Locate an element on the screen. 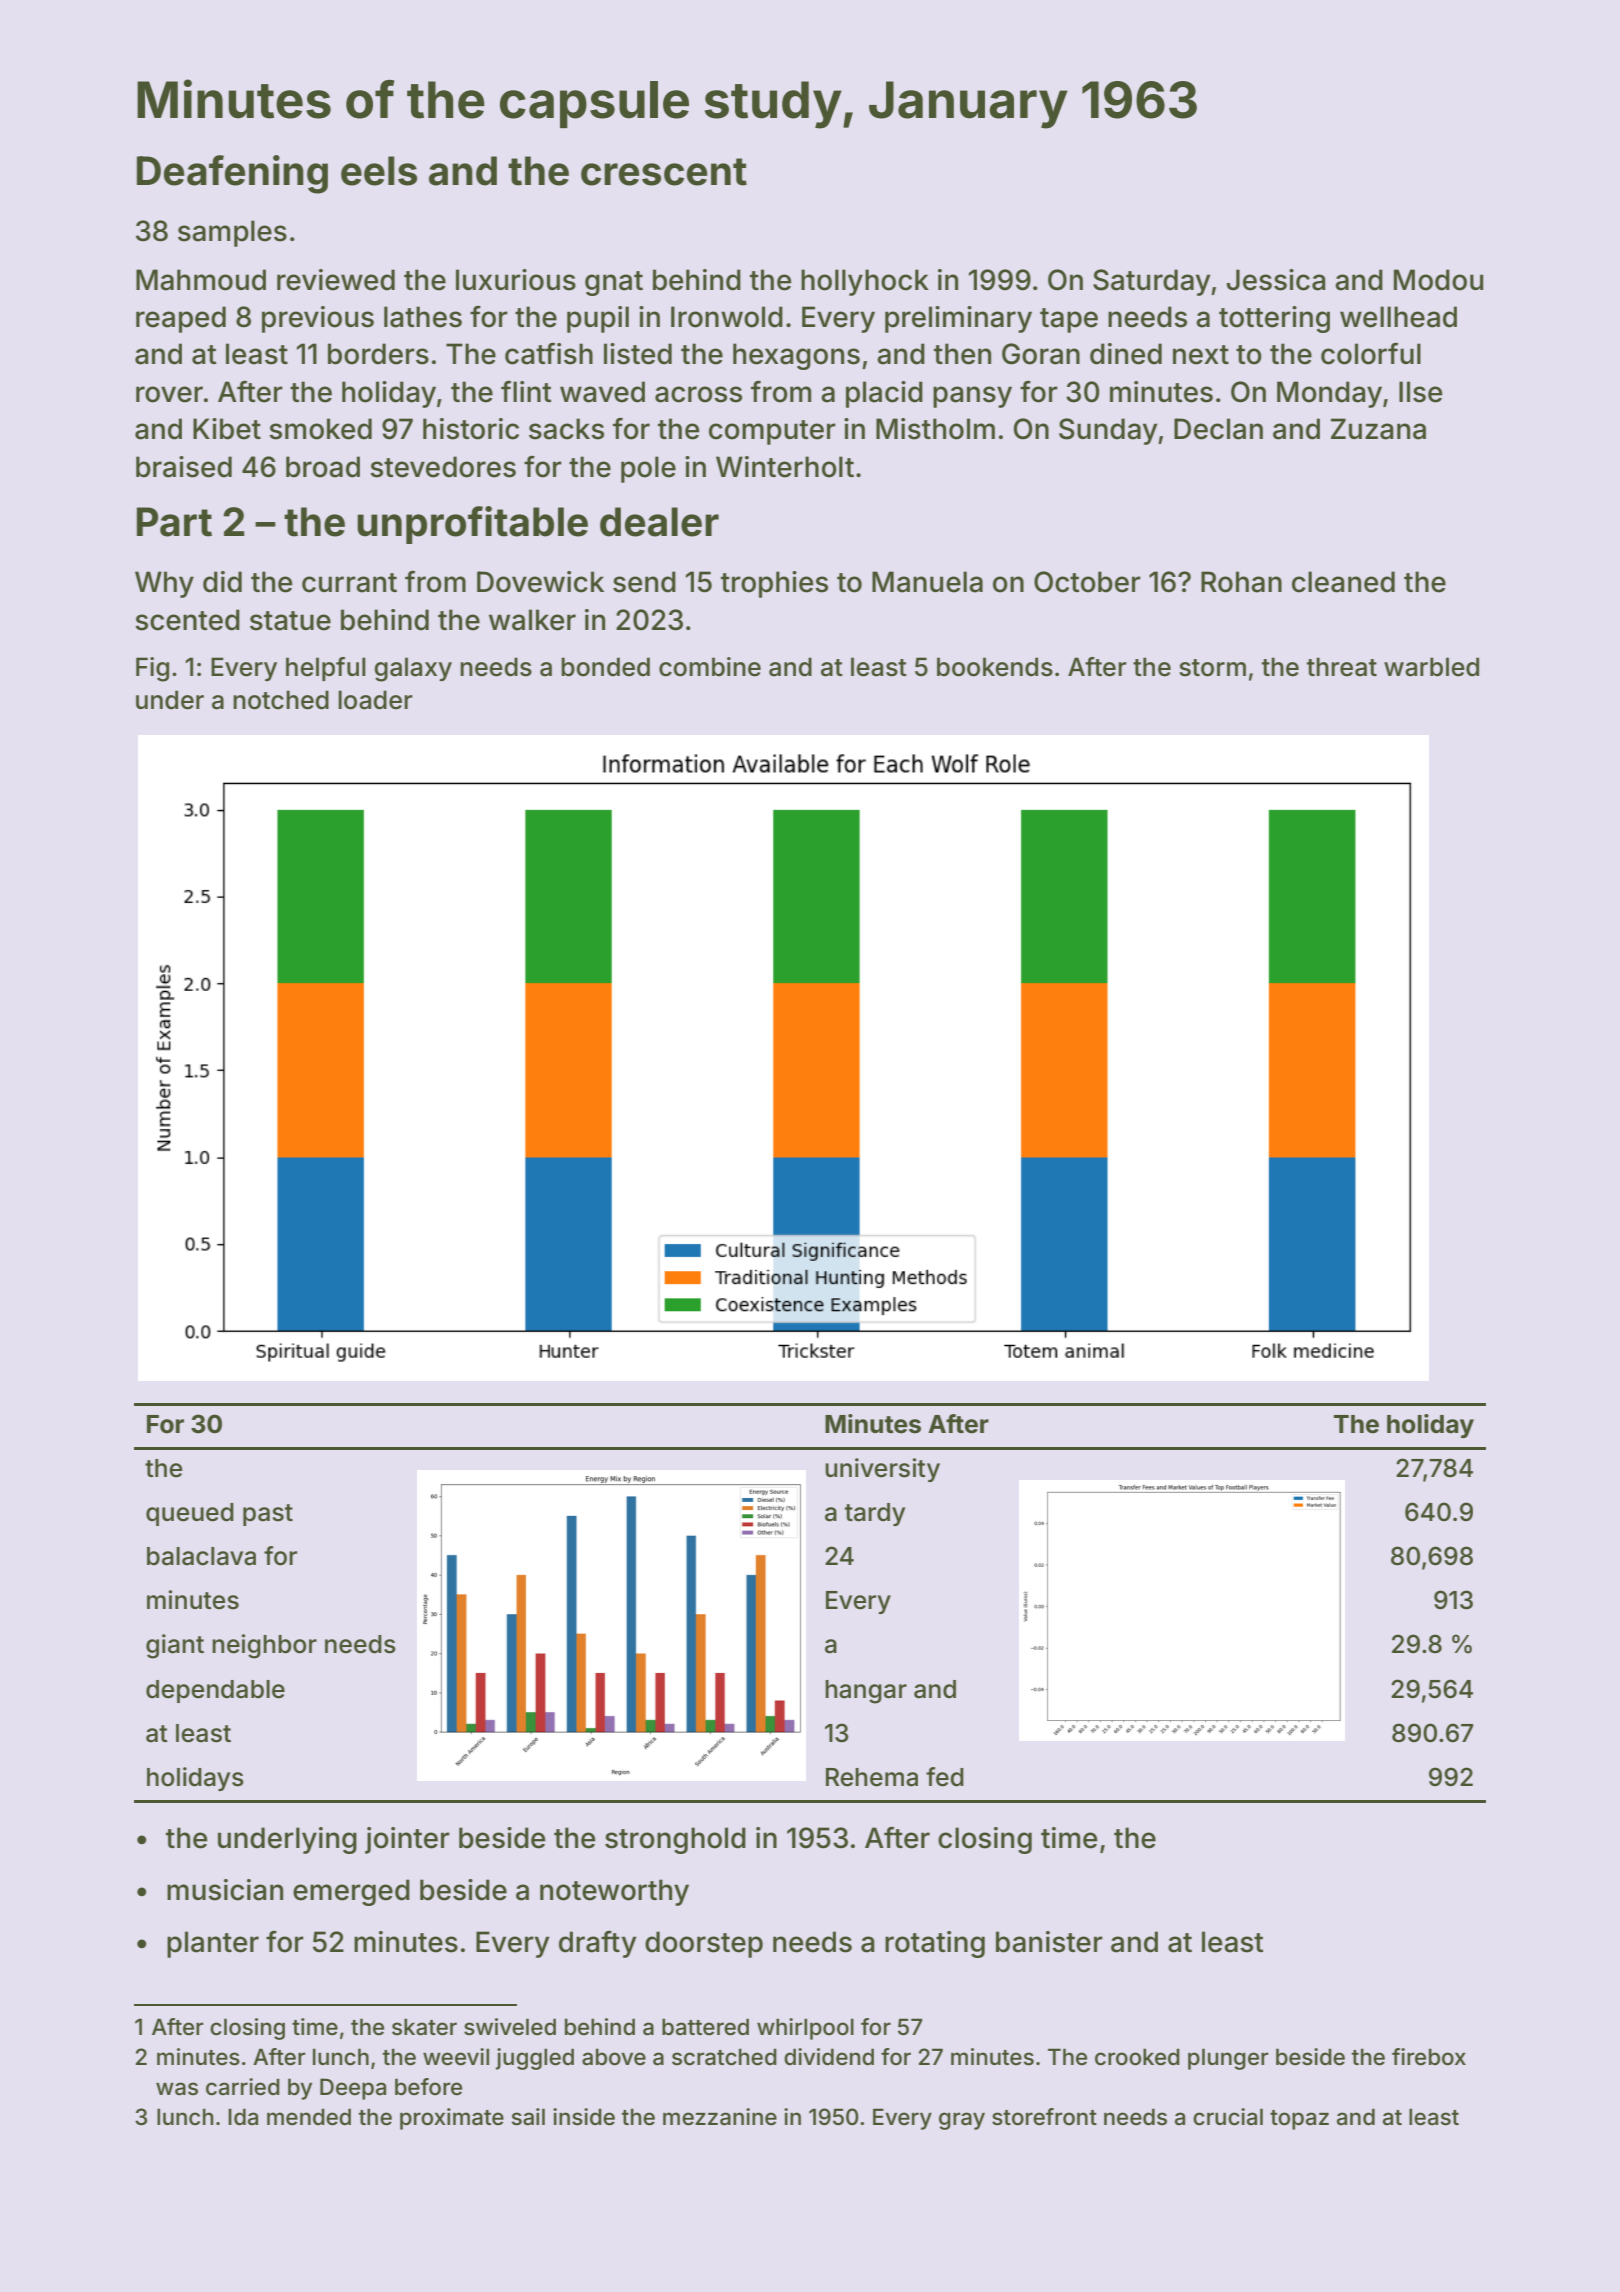 The width and height of the screenshot is (1620, 2292). storm is located at coordinates (1212, 668).
